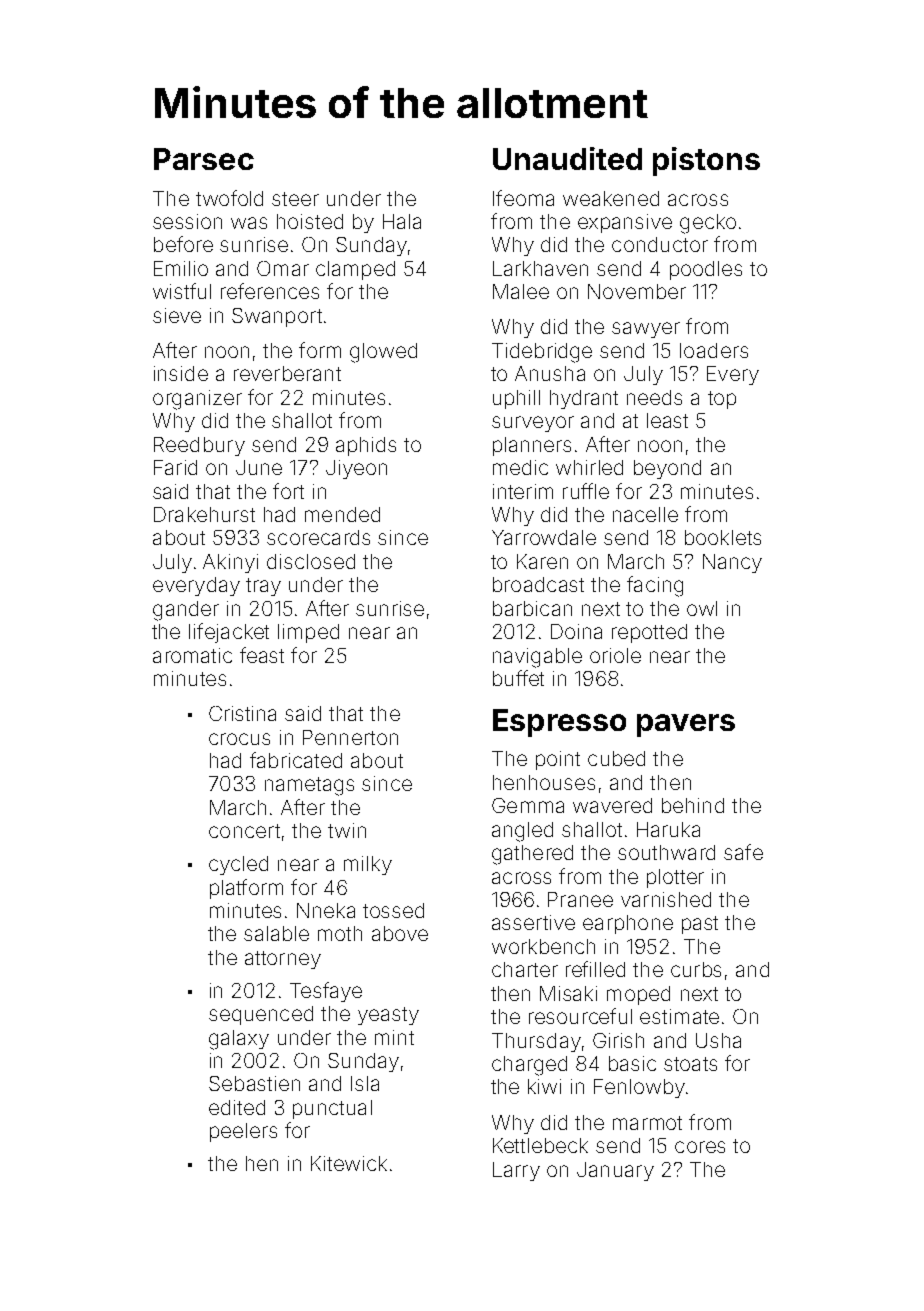 The width and height of the page is (924, 1311). Describe the element at coordinates (402, 221) in the page. I see `Hala` at that location.
